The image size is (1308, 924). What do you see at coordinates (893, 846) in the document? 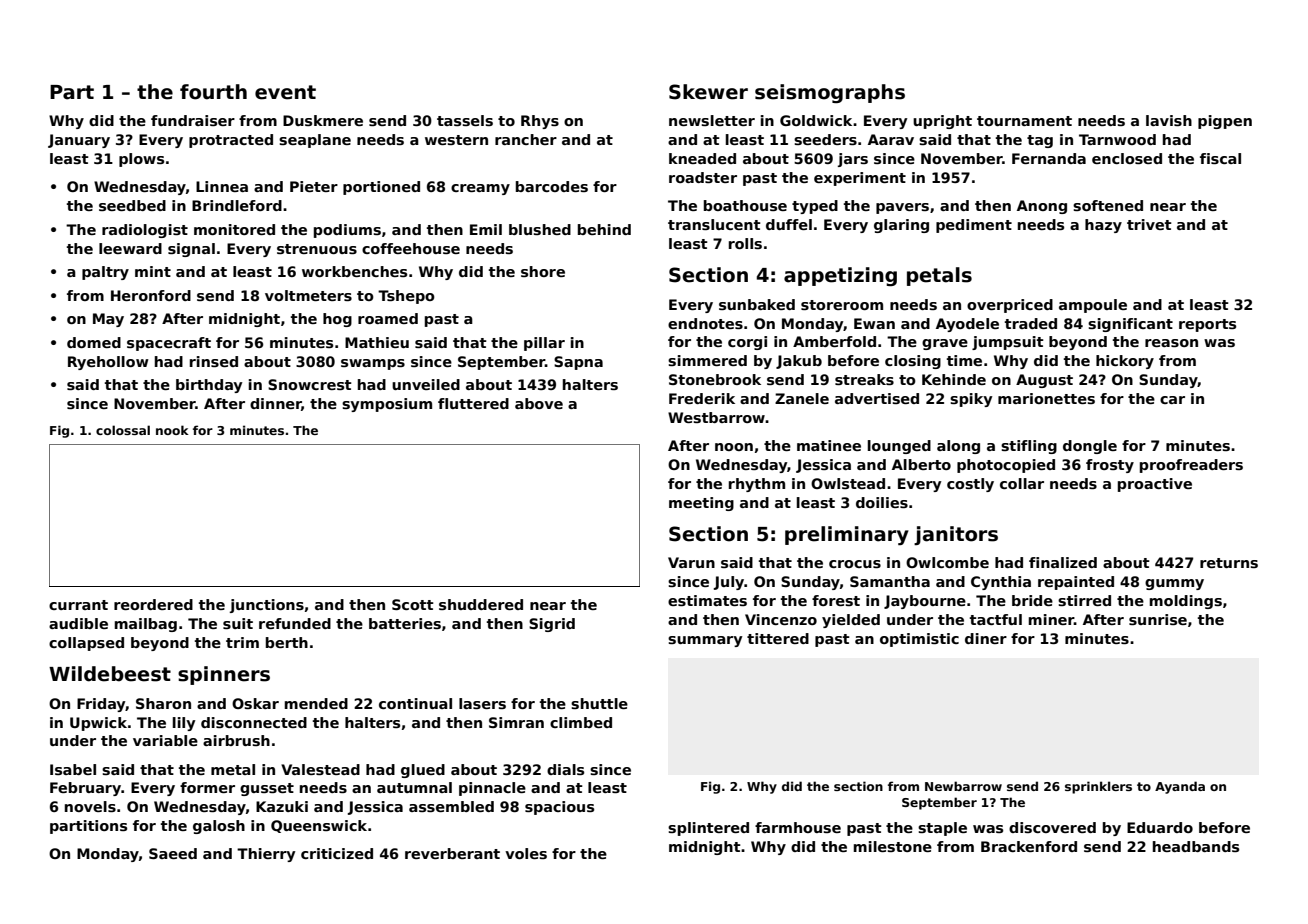
I see `milestone` at bounding box center [893, 846].
